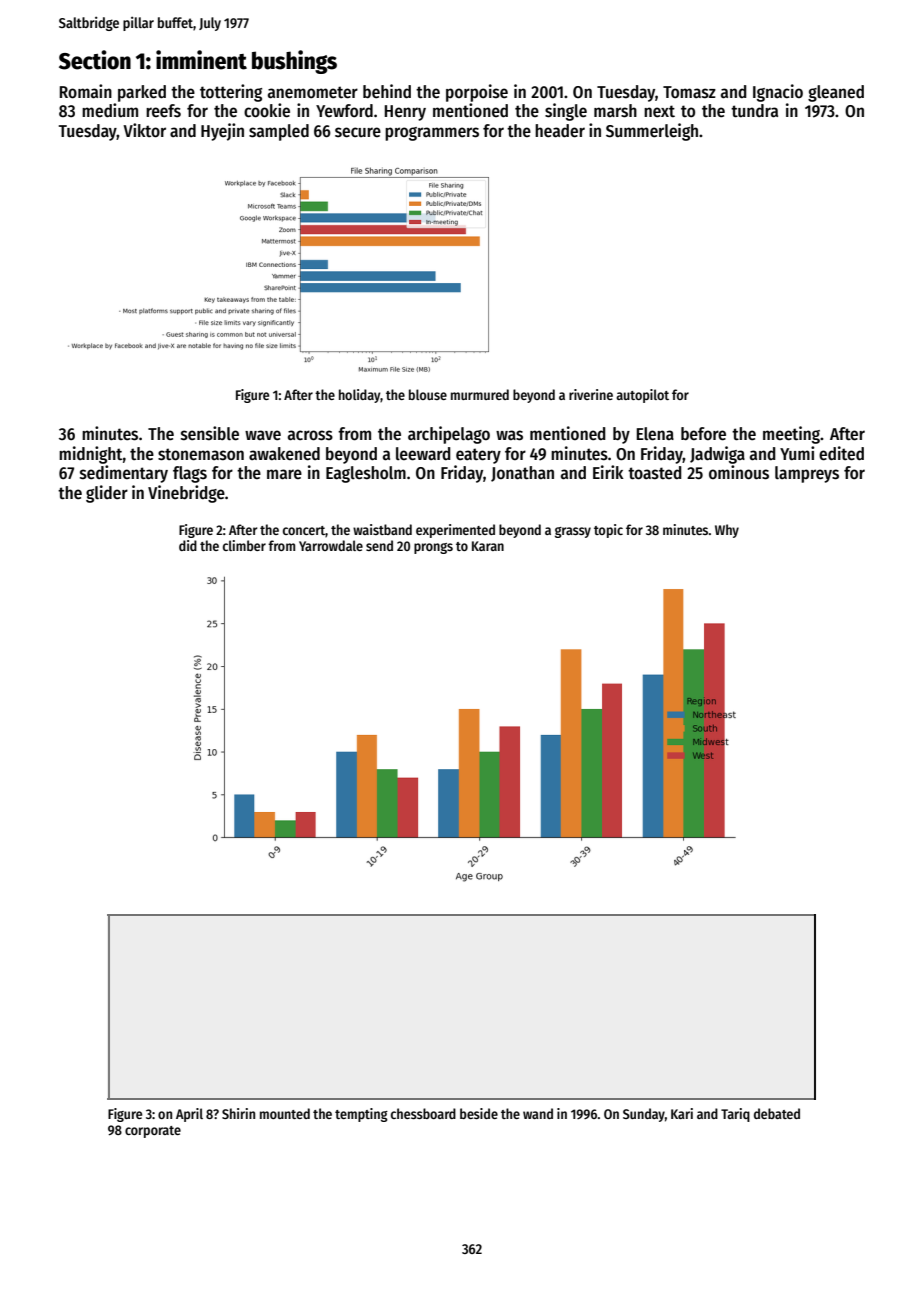 The height and width of the page is (1314, 924). Describe the element at coordinates (423, 454) in the page. I see `leeward` at that location.
